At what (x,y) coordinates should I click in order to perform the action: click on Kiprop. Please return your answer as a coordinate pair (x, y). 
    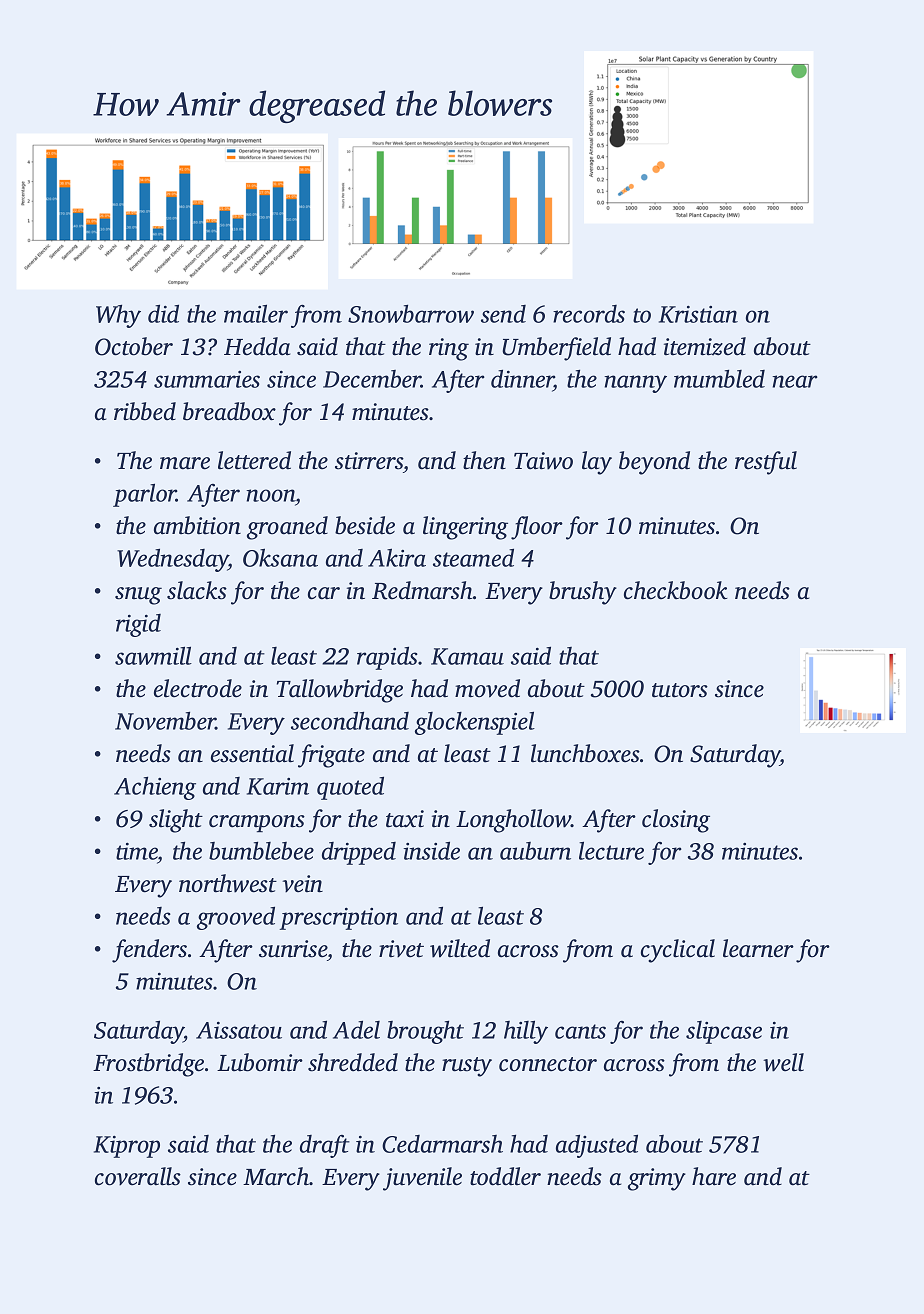
    Looking at the image, I should click on (127, 1147).
